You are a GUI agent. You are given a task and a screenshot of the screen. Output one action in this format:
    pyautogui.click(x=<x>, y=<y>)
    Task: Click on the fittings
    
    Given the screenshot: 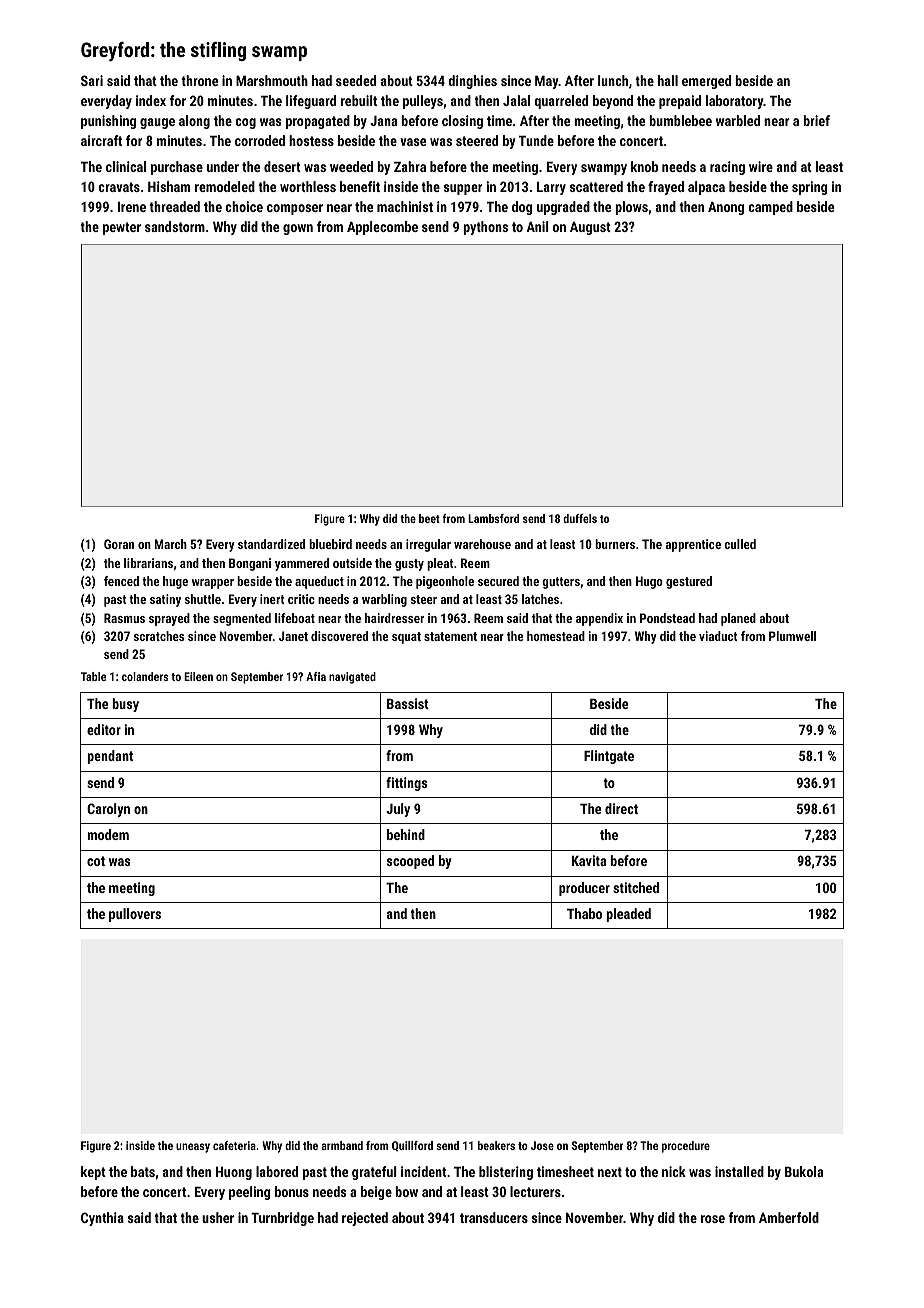 What is the action you would take?
    pyautogui.click(x=406, y=784)
